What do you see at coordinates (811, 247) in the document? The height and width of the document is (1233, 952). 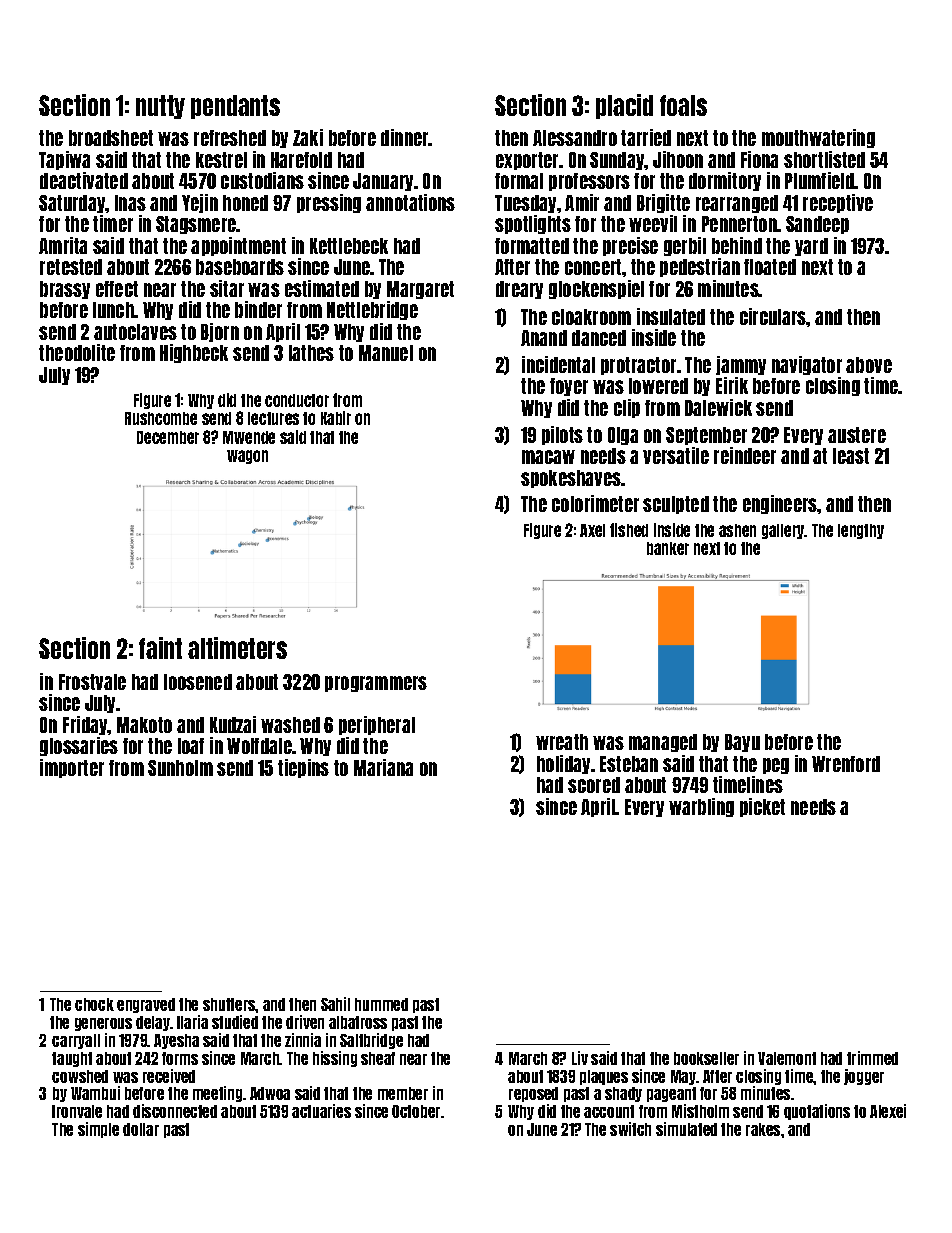 I see `yard` at bounding box center [811, 247].
